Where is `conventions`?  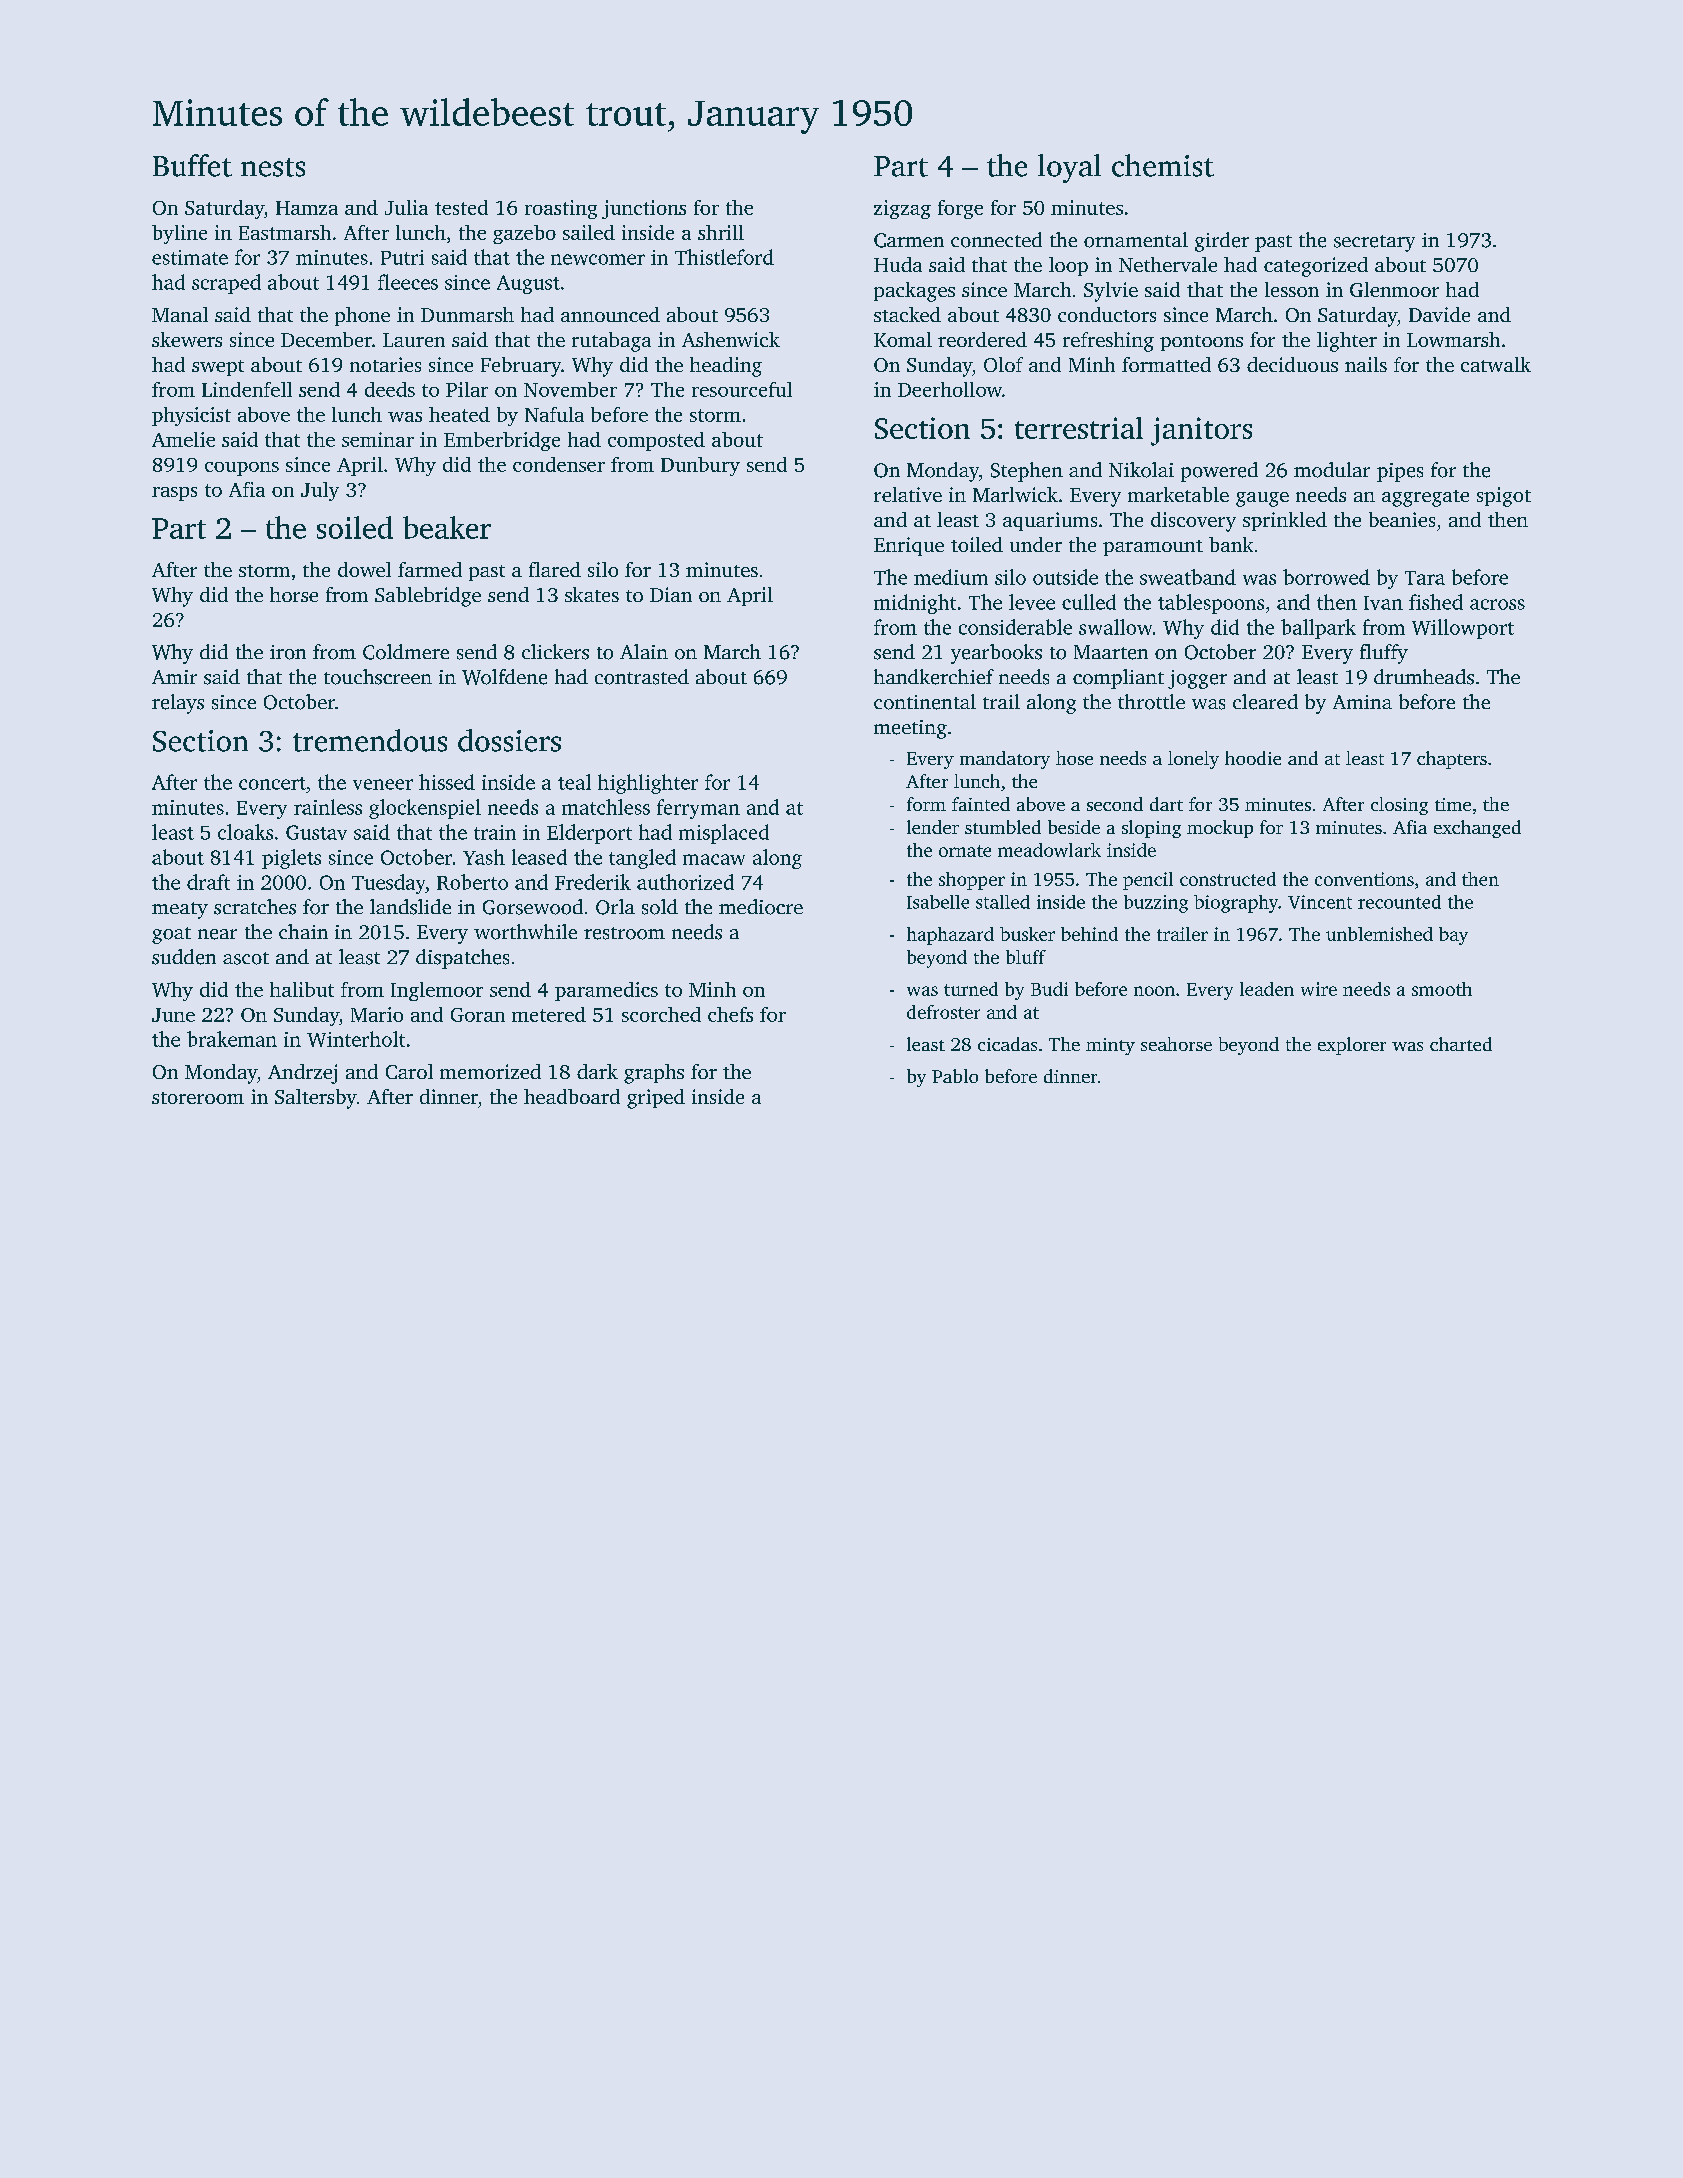 conventions is located at coordinates (1364, 879).
